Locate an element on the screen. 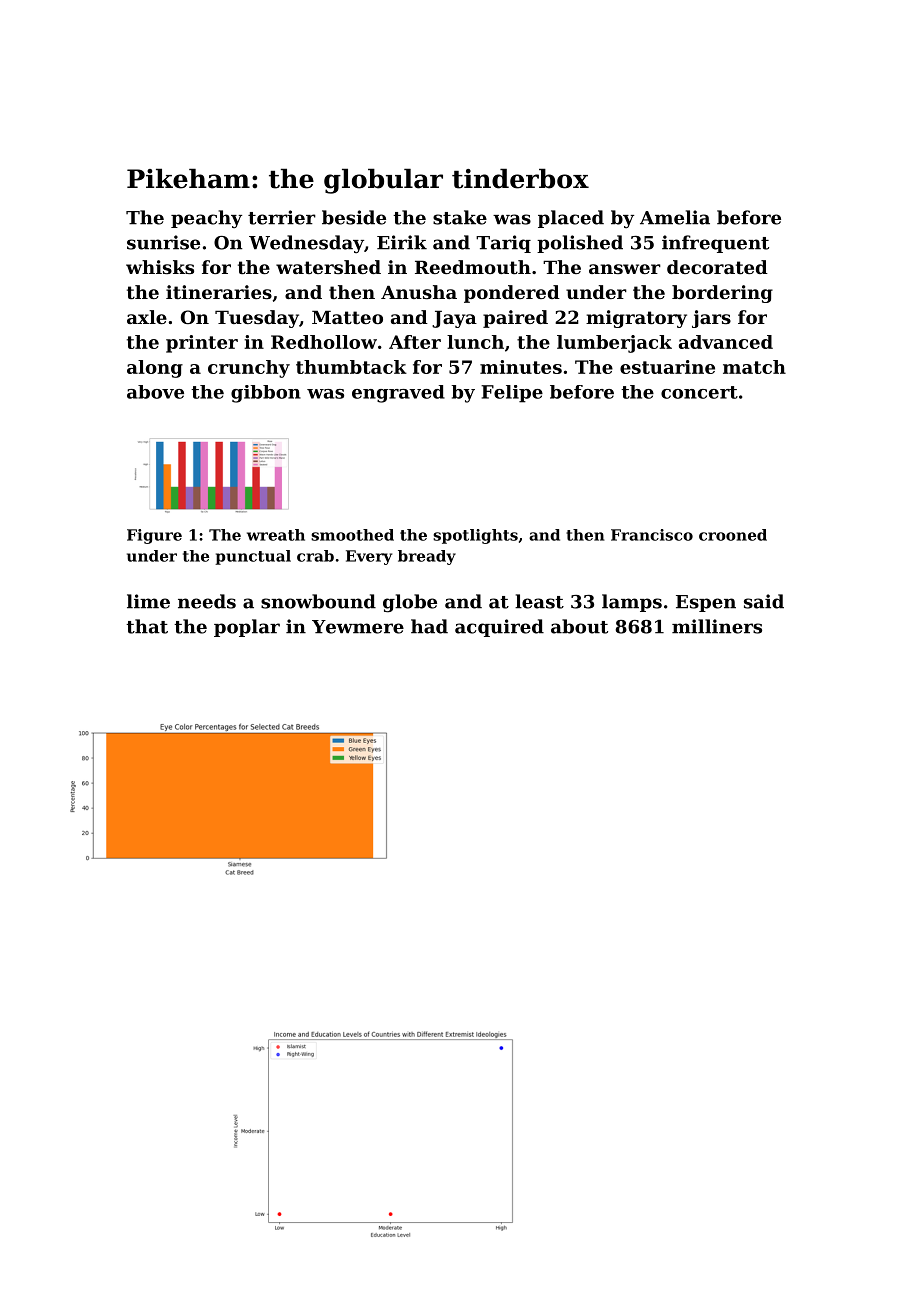 The width and height of the screenshot is (924, 1311). Amelia is located at coordinates (675, 217).
